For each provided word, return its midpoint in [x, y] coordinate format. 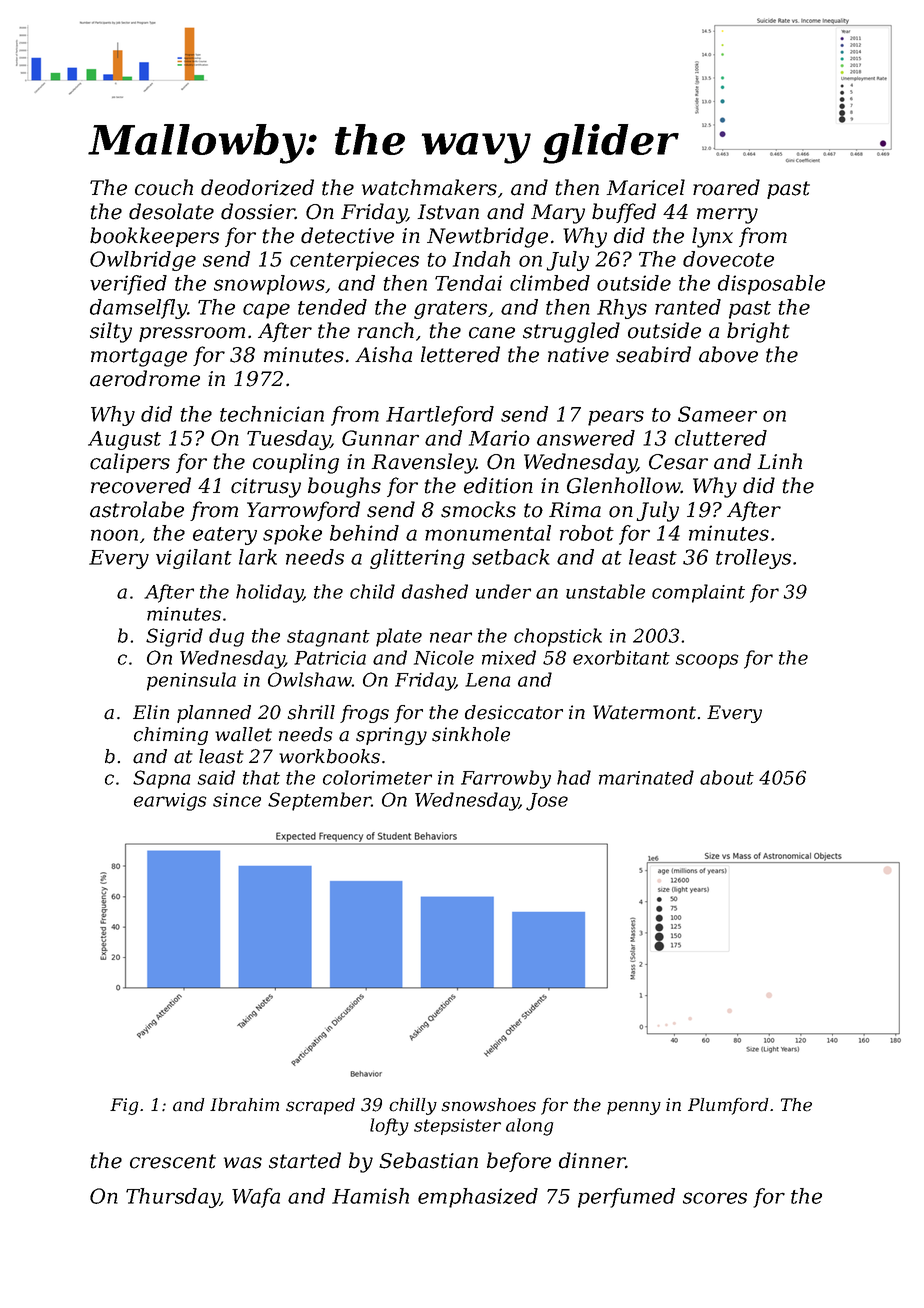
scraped [320, 1106]
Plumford [728, 1106]
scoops [707, 661]
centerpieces [354, 261]
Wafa [256, 1198]
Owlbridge [143, 261]
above [728, 354]
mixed [509, 657]
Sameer [717, 414]
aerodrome [145, 378]
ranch [386, 330]
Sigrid [174, 637]
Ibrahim [244, 1105]
